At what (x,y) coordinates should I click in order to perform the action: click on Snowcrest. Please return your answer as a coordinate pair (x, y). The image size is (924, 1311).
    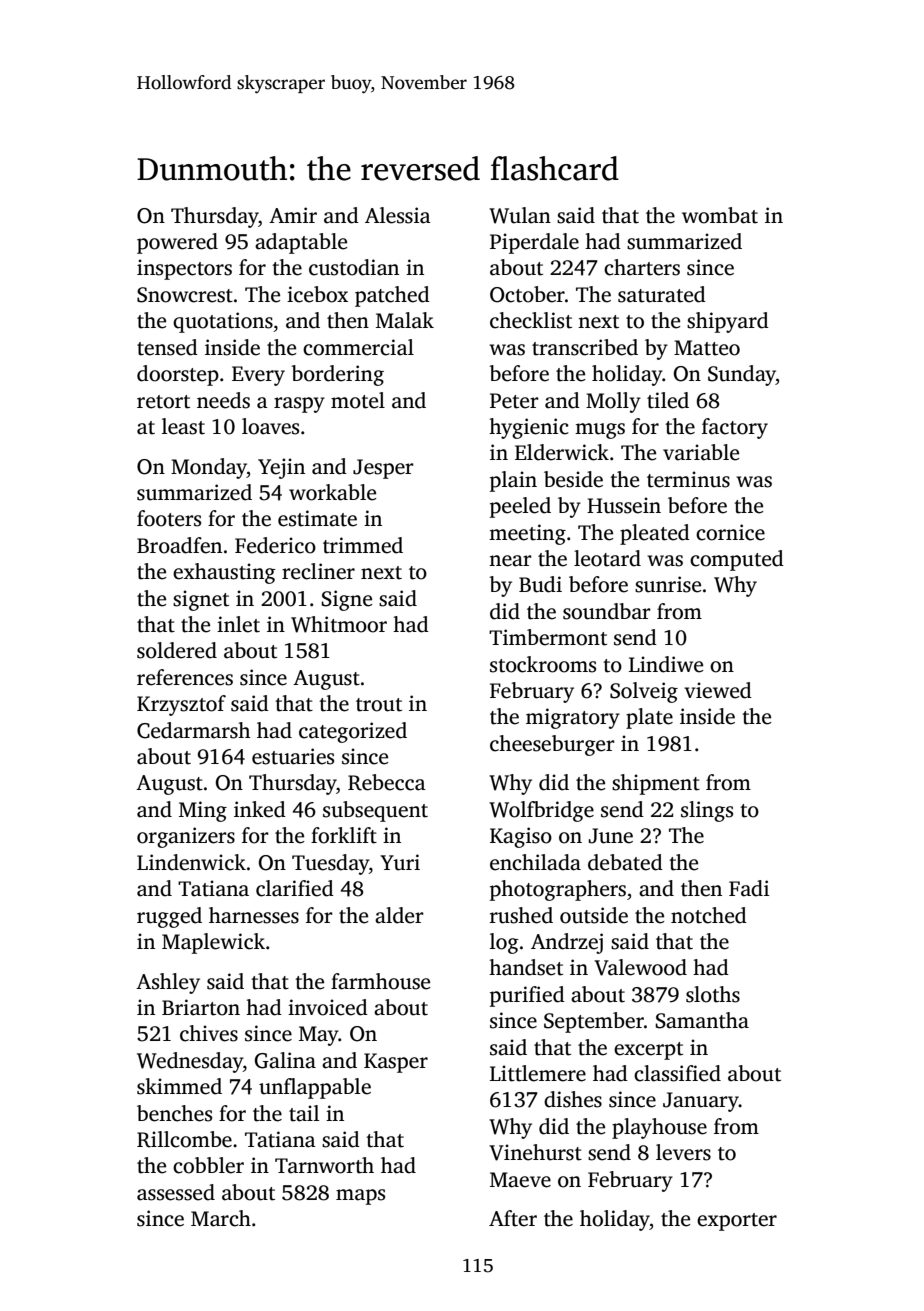
    Looking at the image, I should click on (185, 295).
